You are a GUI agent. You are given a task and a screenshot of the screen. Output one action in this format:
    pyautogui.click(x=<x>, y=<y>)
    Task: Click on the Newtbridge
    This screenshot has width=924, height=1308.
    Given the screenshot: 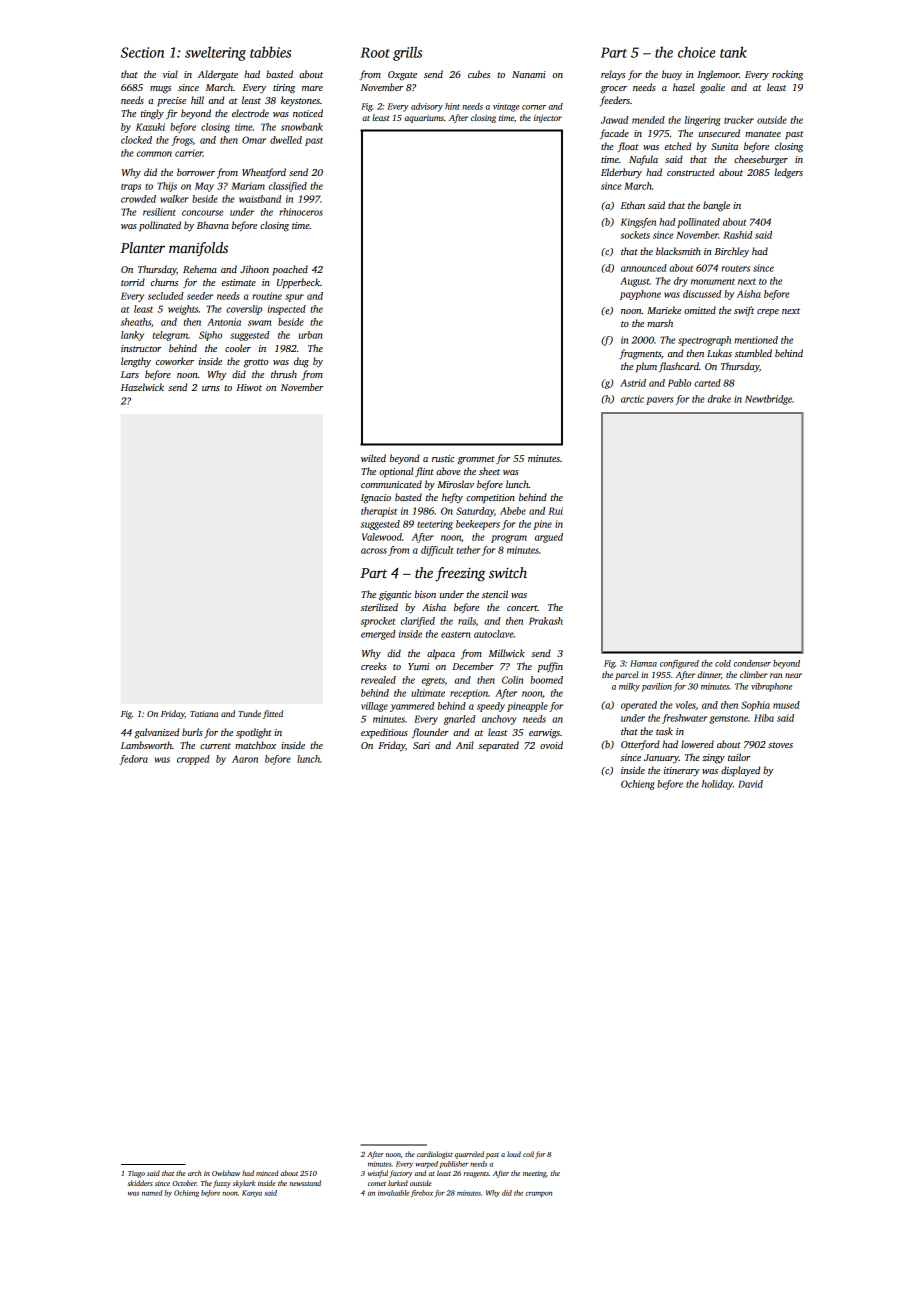 What is the action you would take?
    pyautogui.click(x=768, y=400)
